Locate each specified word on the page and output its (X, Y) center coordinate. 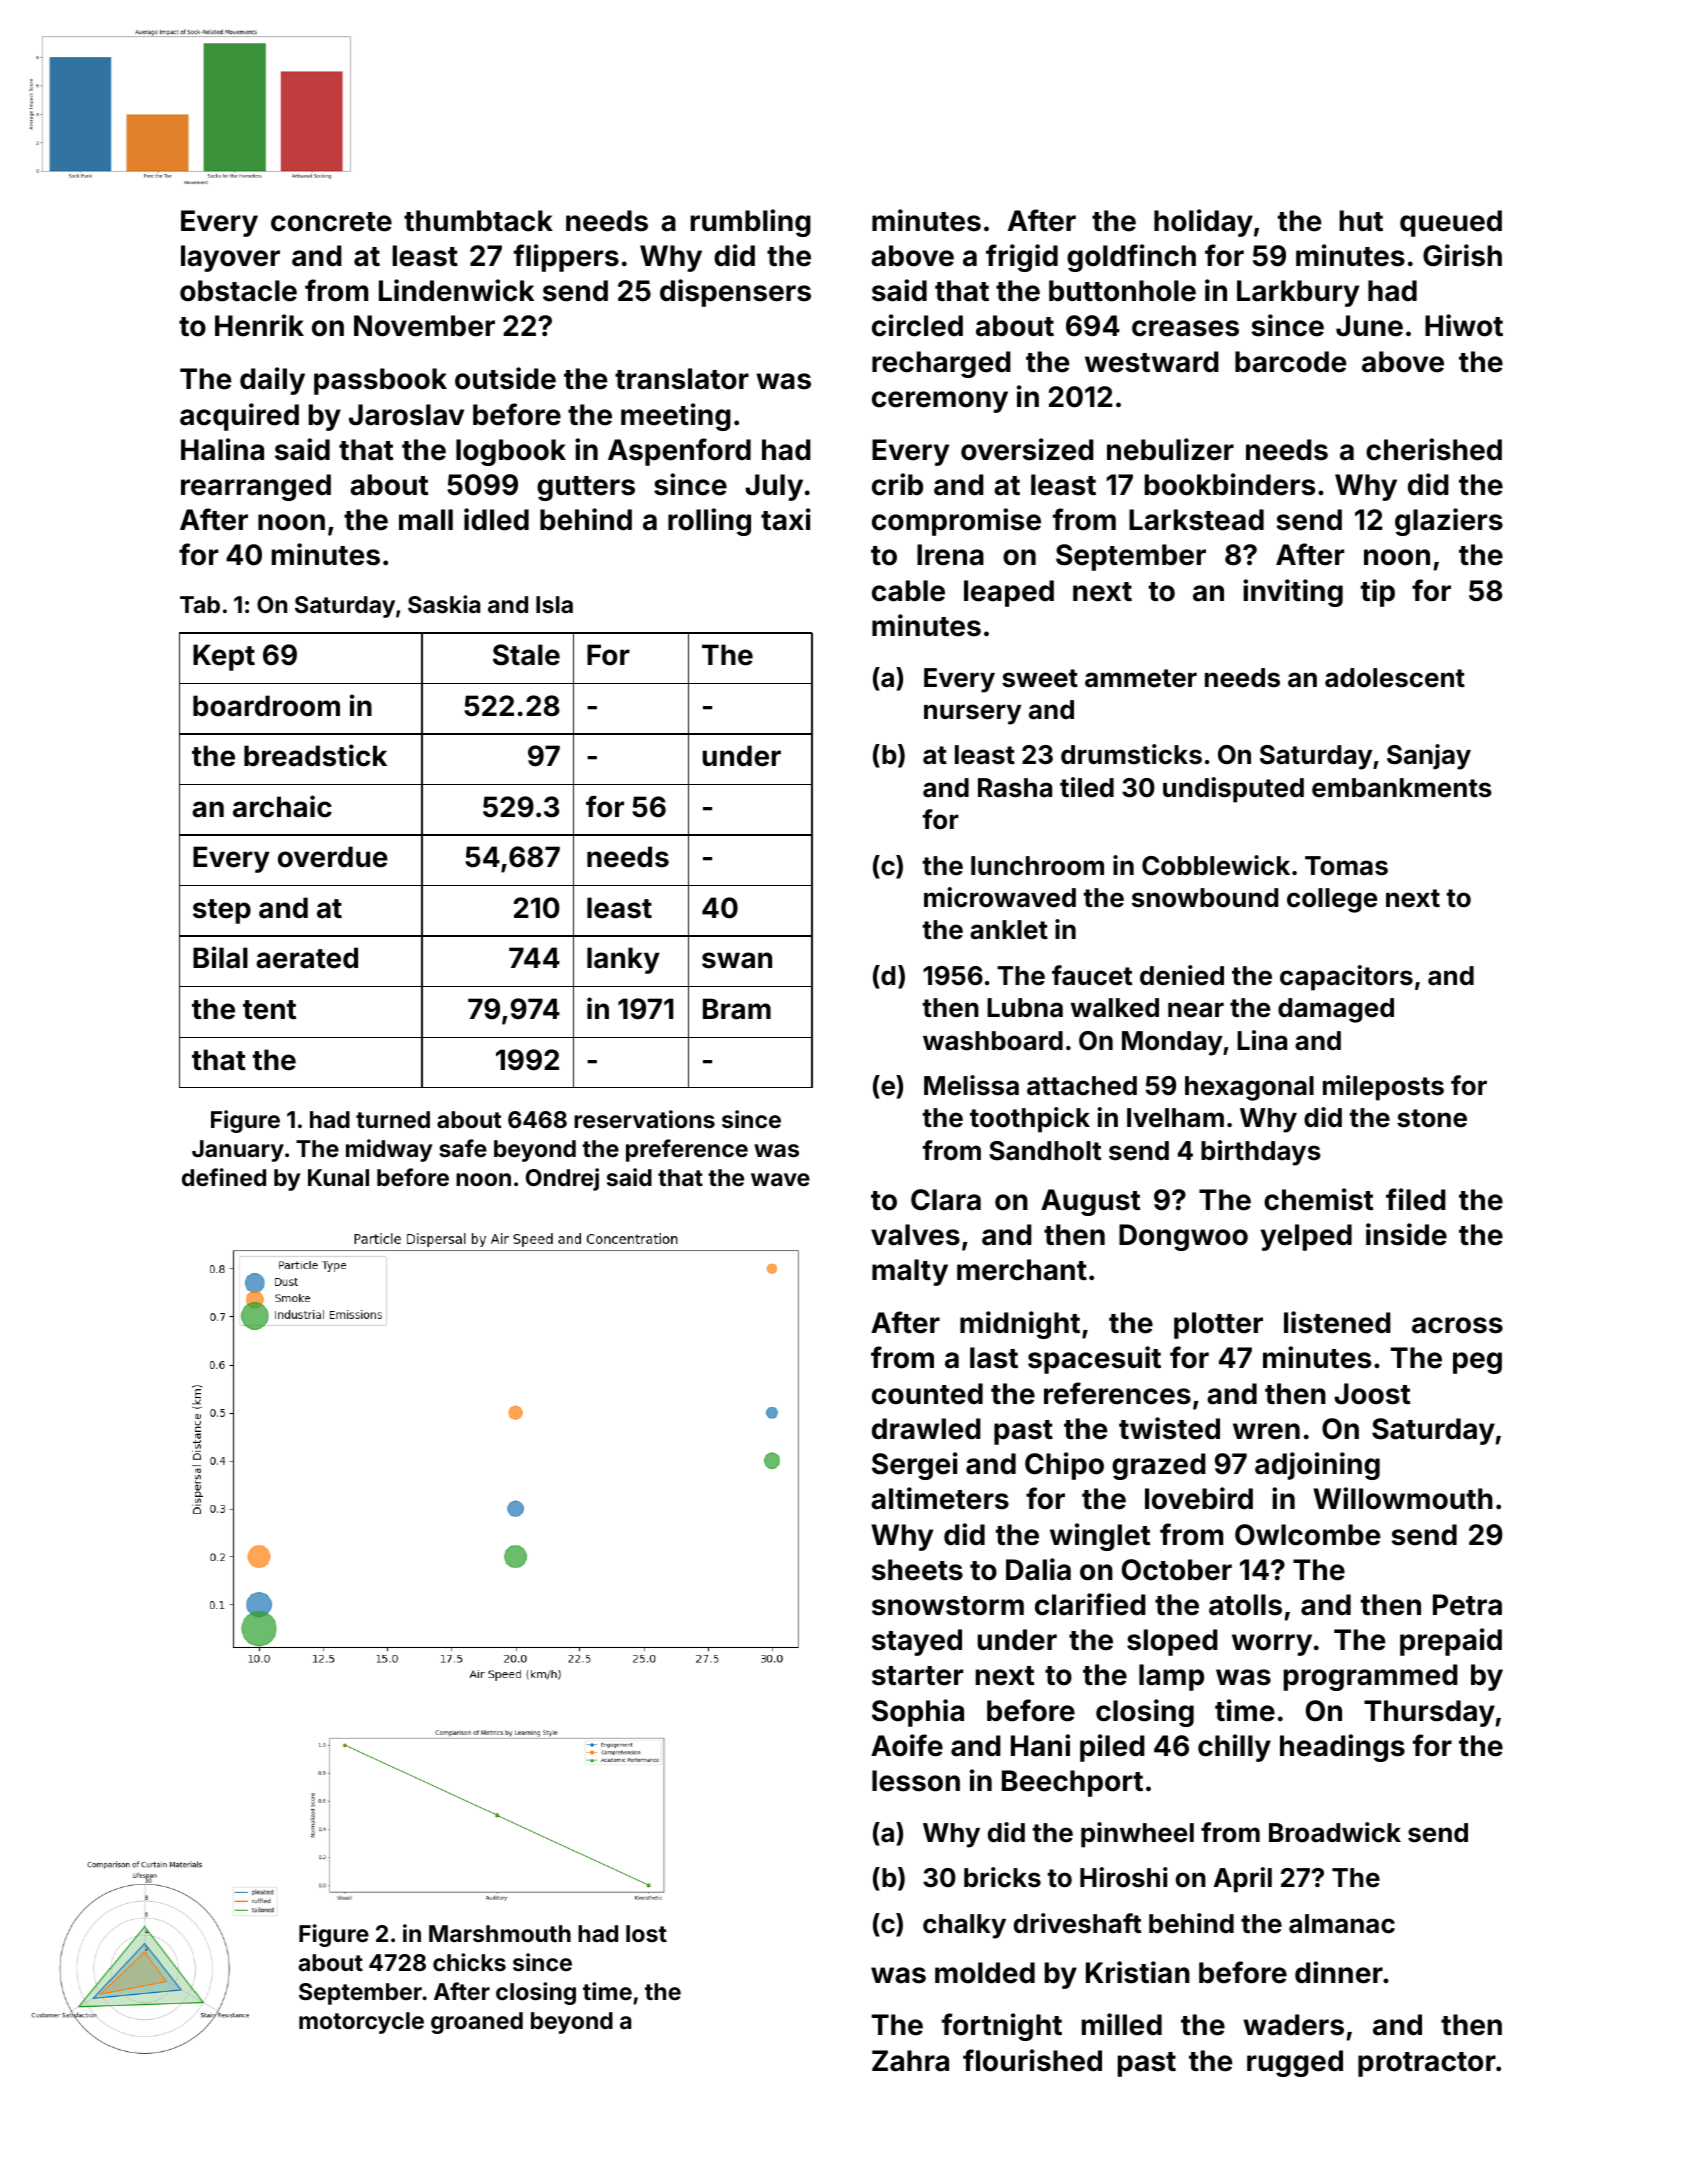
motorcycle (361, 2023)
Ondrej (562, 1179)
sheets (917, 1570)
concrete (331, 222)
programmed (1371, 1677)
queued (1451, 223)
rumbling (751, 223)
